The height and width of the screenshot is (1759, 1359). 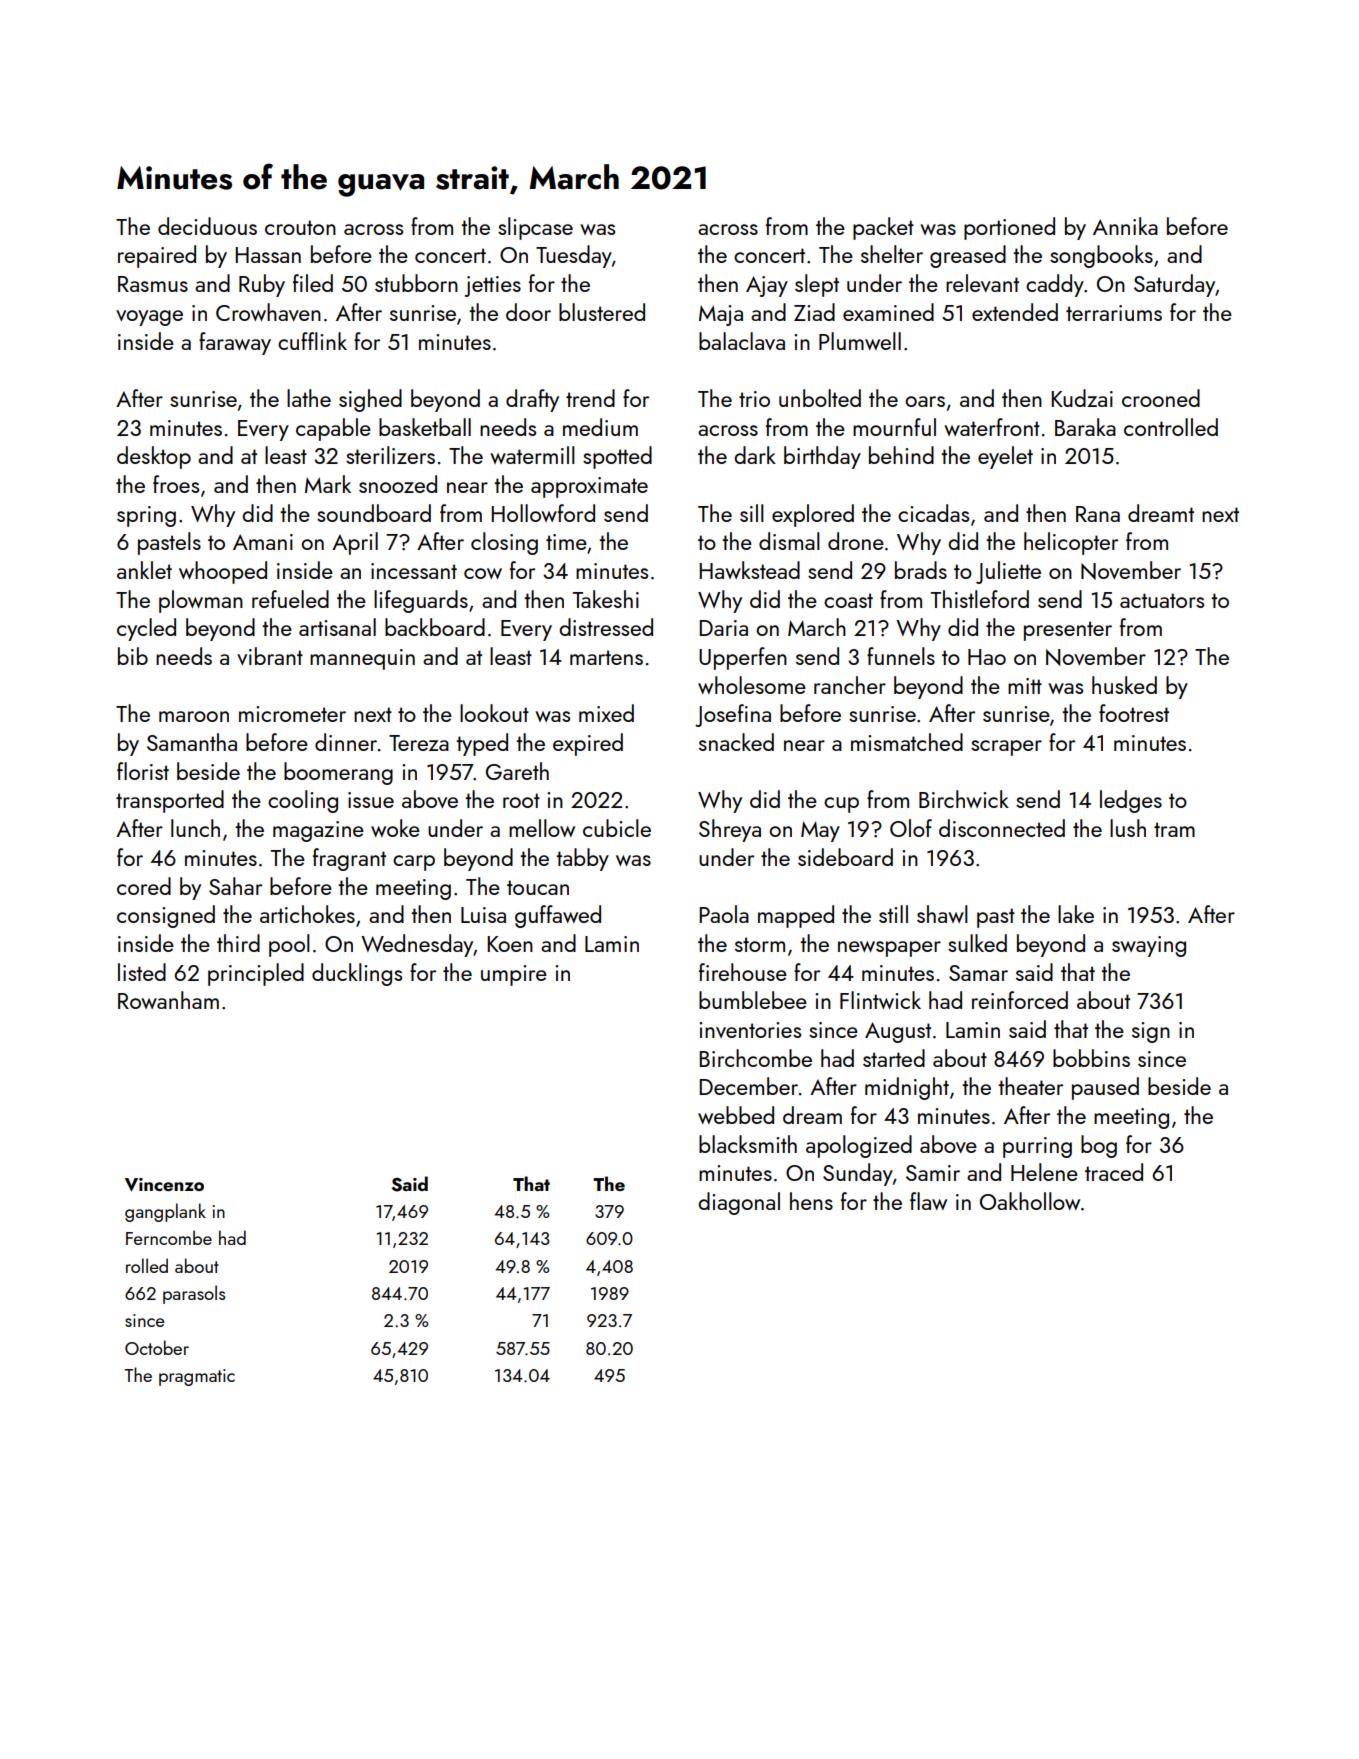 What do you see at coordinates (1125, 226) in the screenshot?
I see `Annika` at bounding box center [1125, 226].
